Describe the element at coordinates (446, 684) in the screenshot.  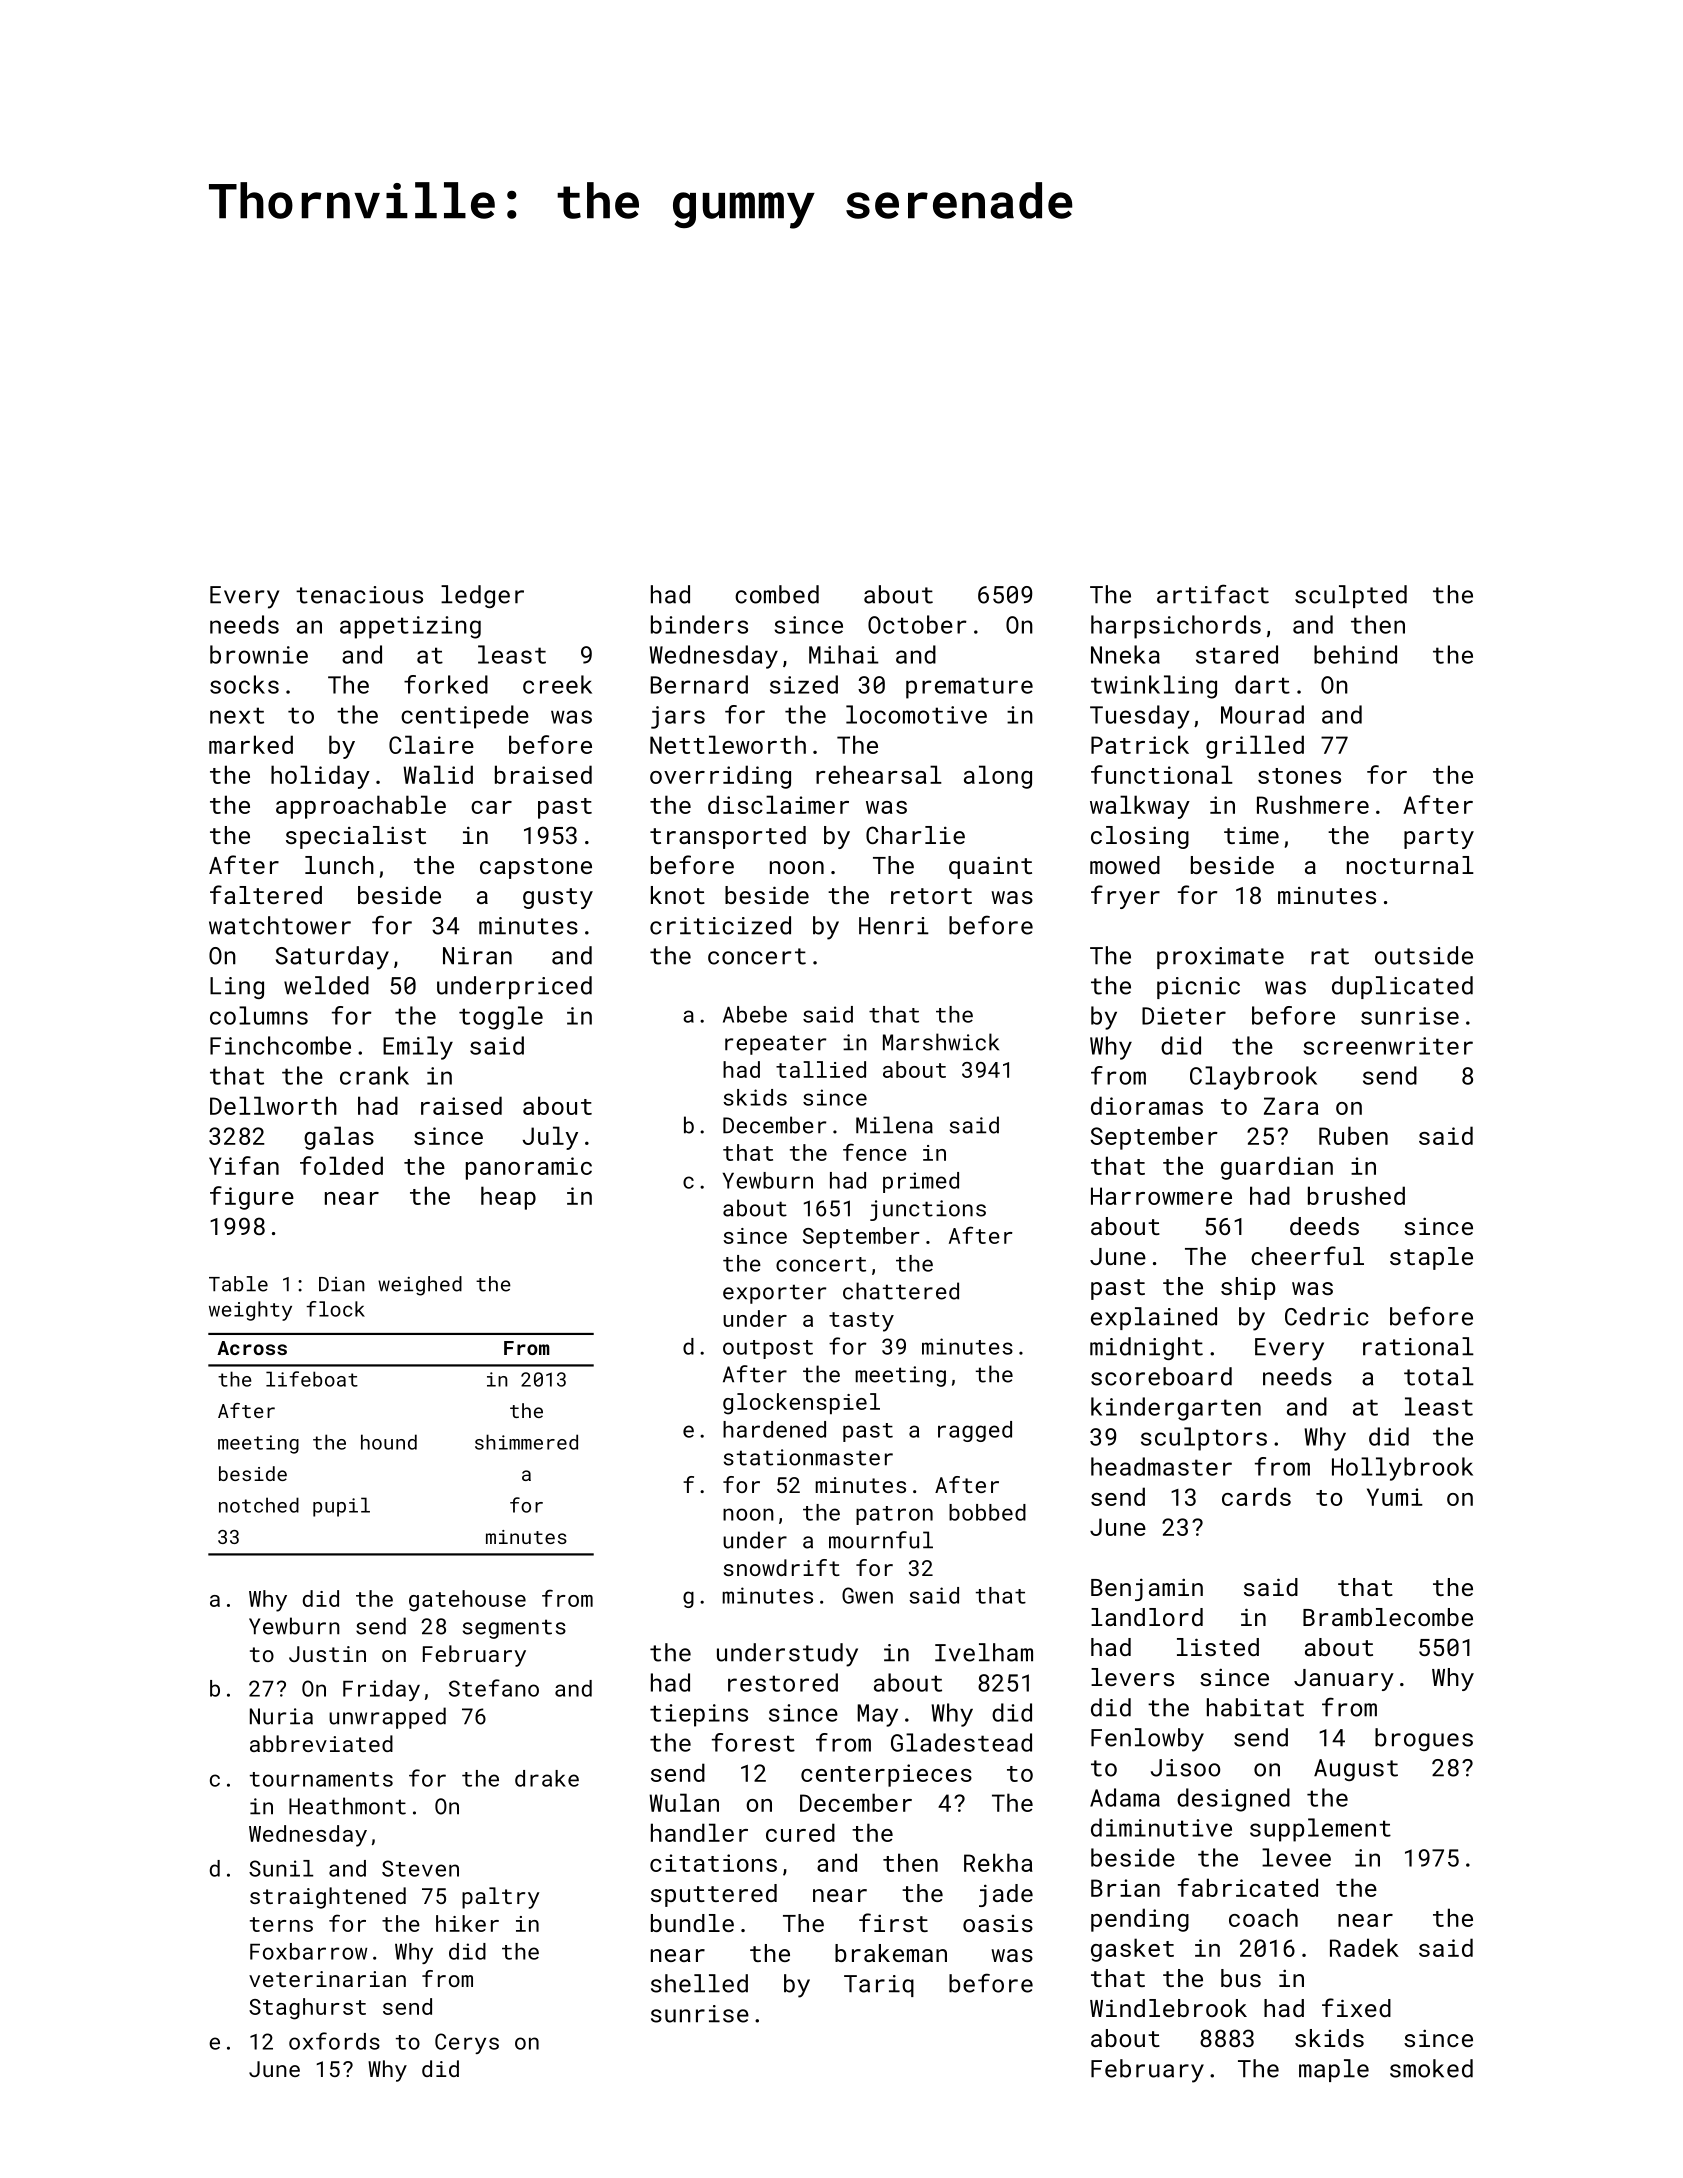
I see `forked` at that location.
